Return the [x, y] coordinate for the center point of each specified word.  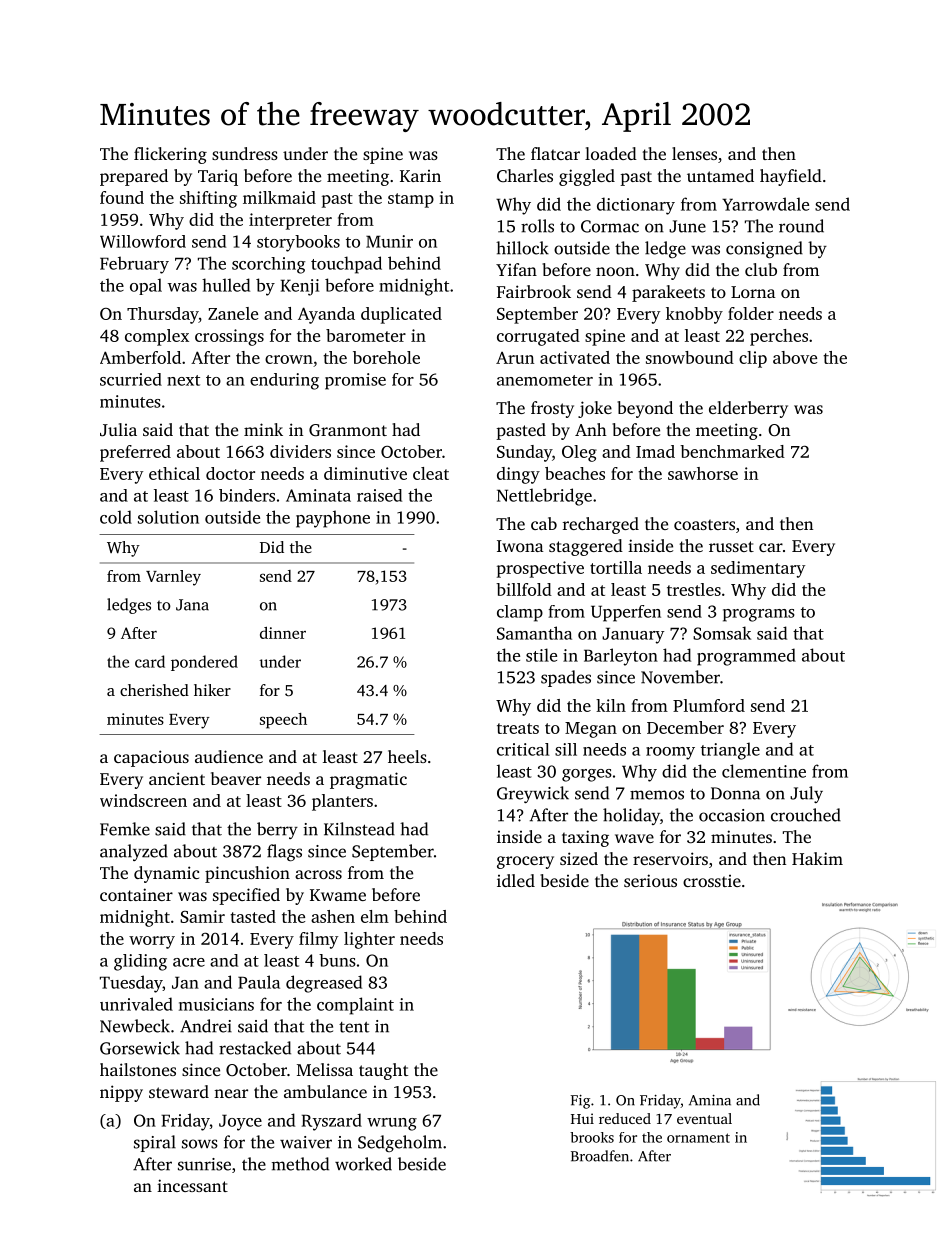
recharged [601, 525]
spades [566, 678]
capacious [151, 758]
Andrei [206, 1026]
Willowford [143, 241]
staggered [586, 547]
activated [575, 357]
